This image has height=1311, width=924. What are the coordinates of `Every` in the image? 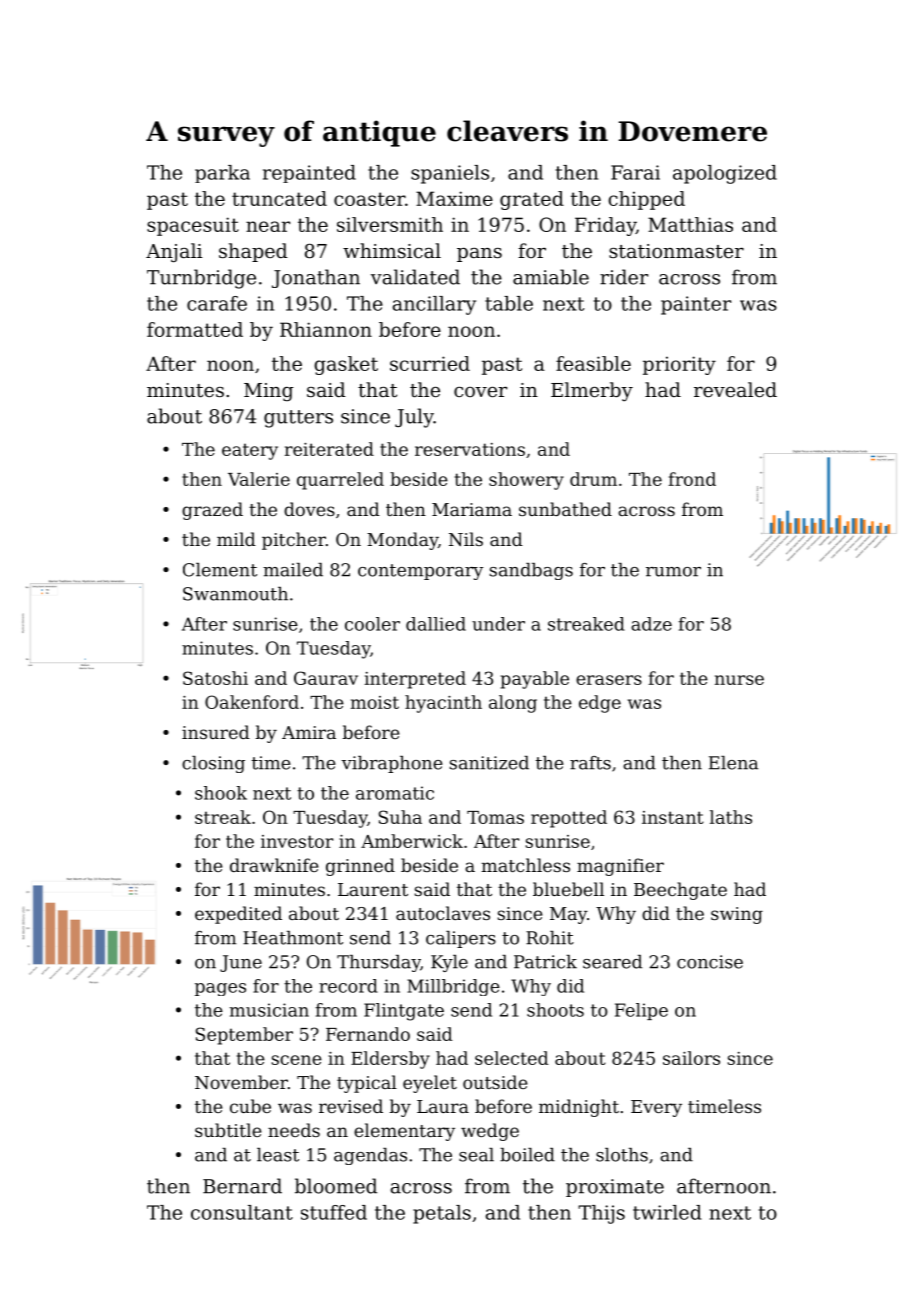 It's located at (656, 1108).
